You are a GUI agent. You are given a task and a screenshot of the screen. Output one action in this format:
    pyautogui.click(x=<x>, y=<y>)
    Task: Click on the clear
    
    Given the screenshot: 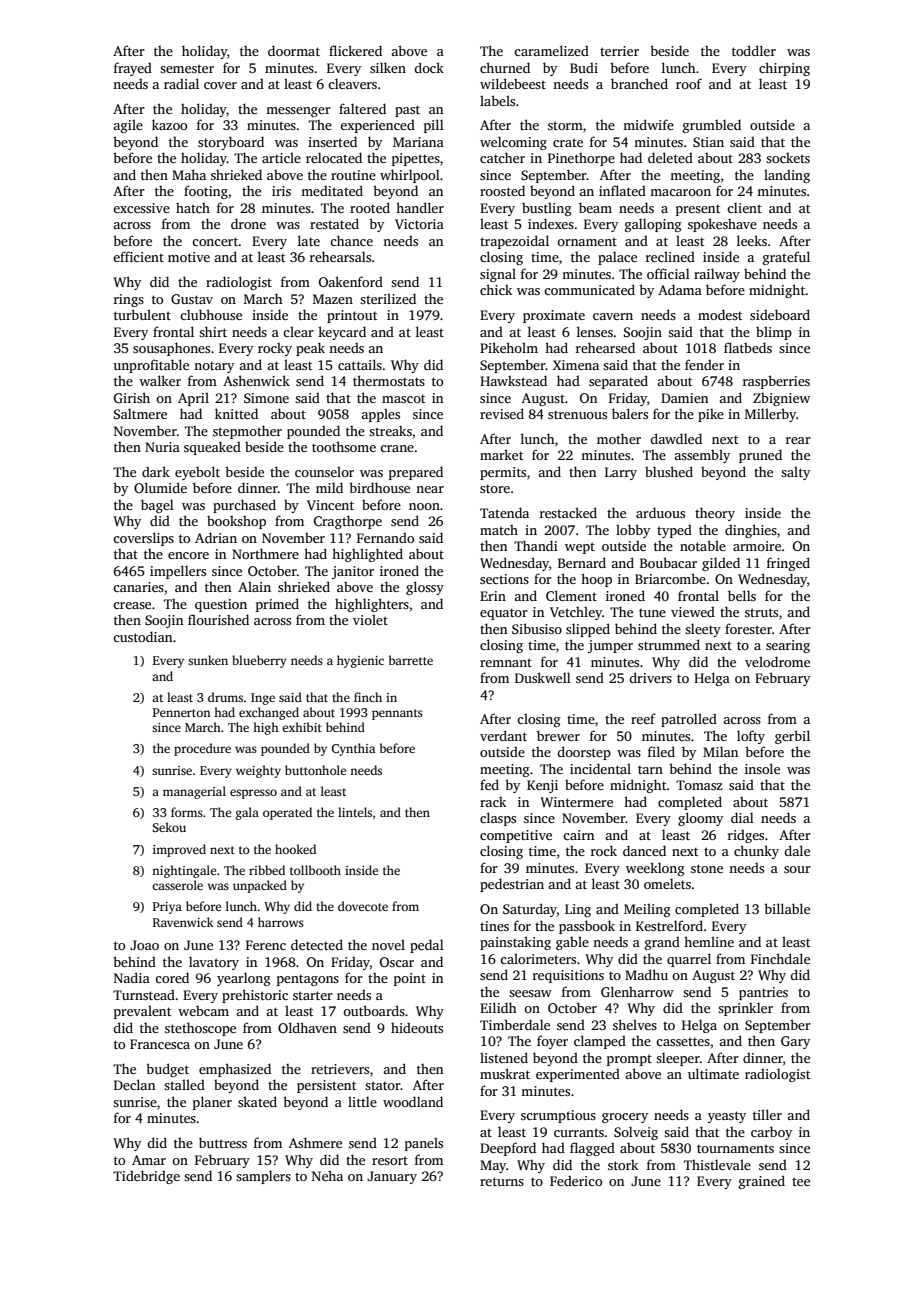 What is the action you would take?
    pyautogui.click(x=298, y=331)
